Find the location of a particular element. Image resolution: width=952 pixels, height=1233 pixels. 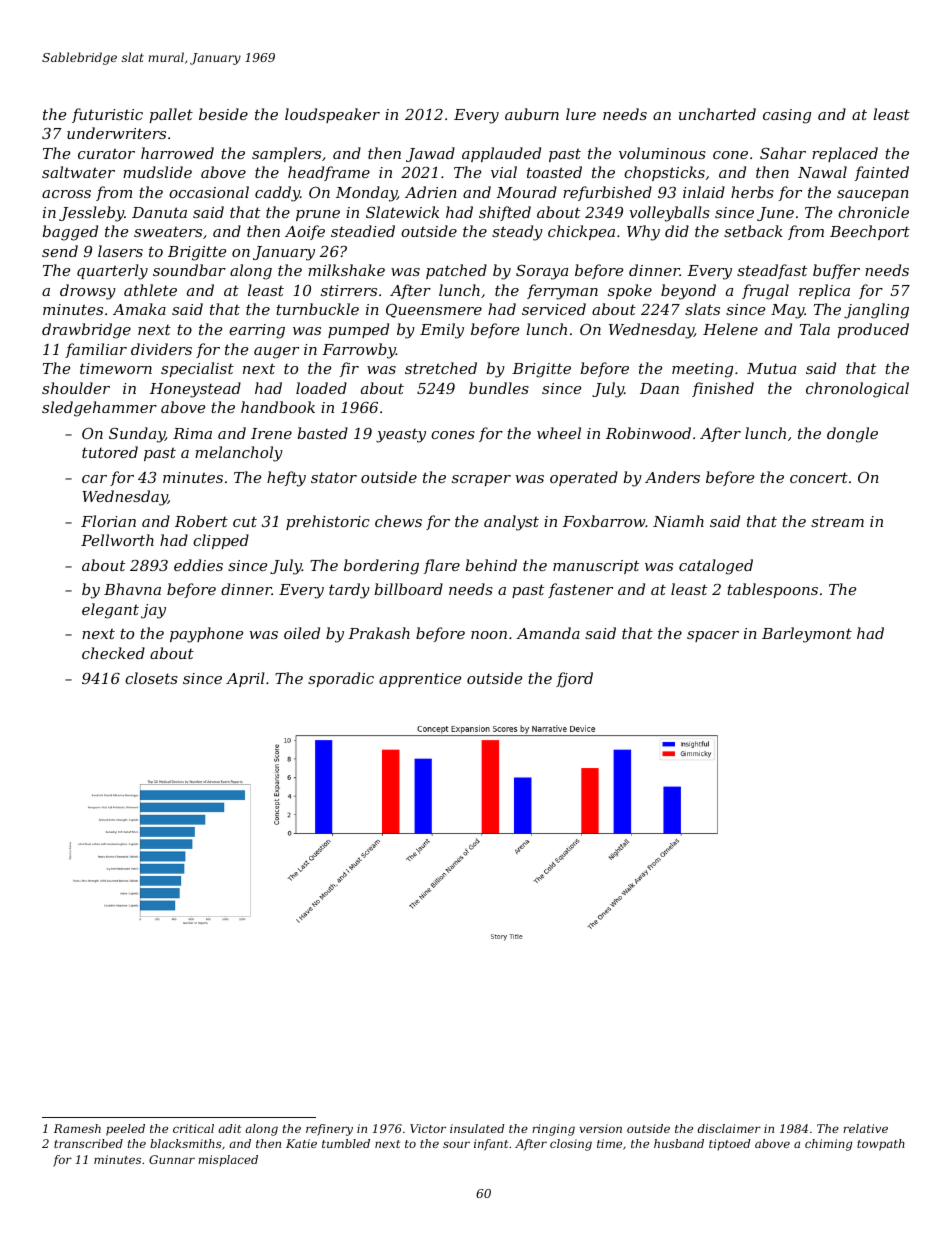

loudspeaker is located at coordinates (332, 115).
